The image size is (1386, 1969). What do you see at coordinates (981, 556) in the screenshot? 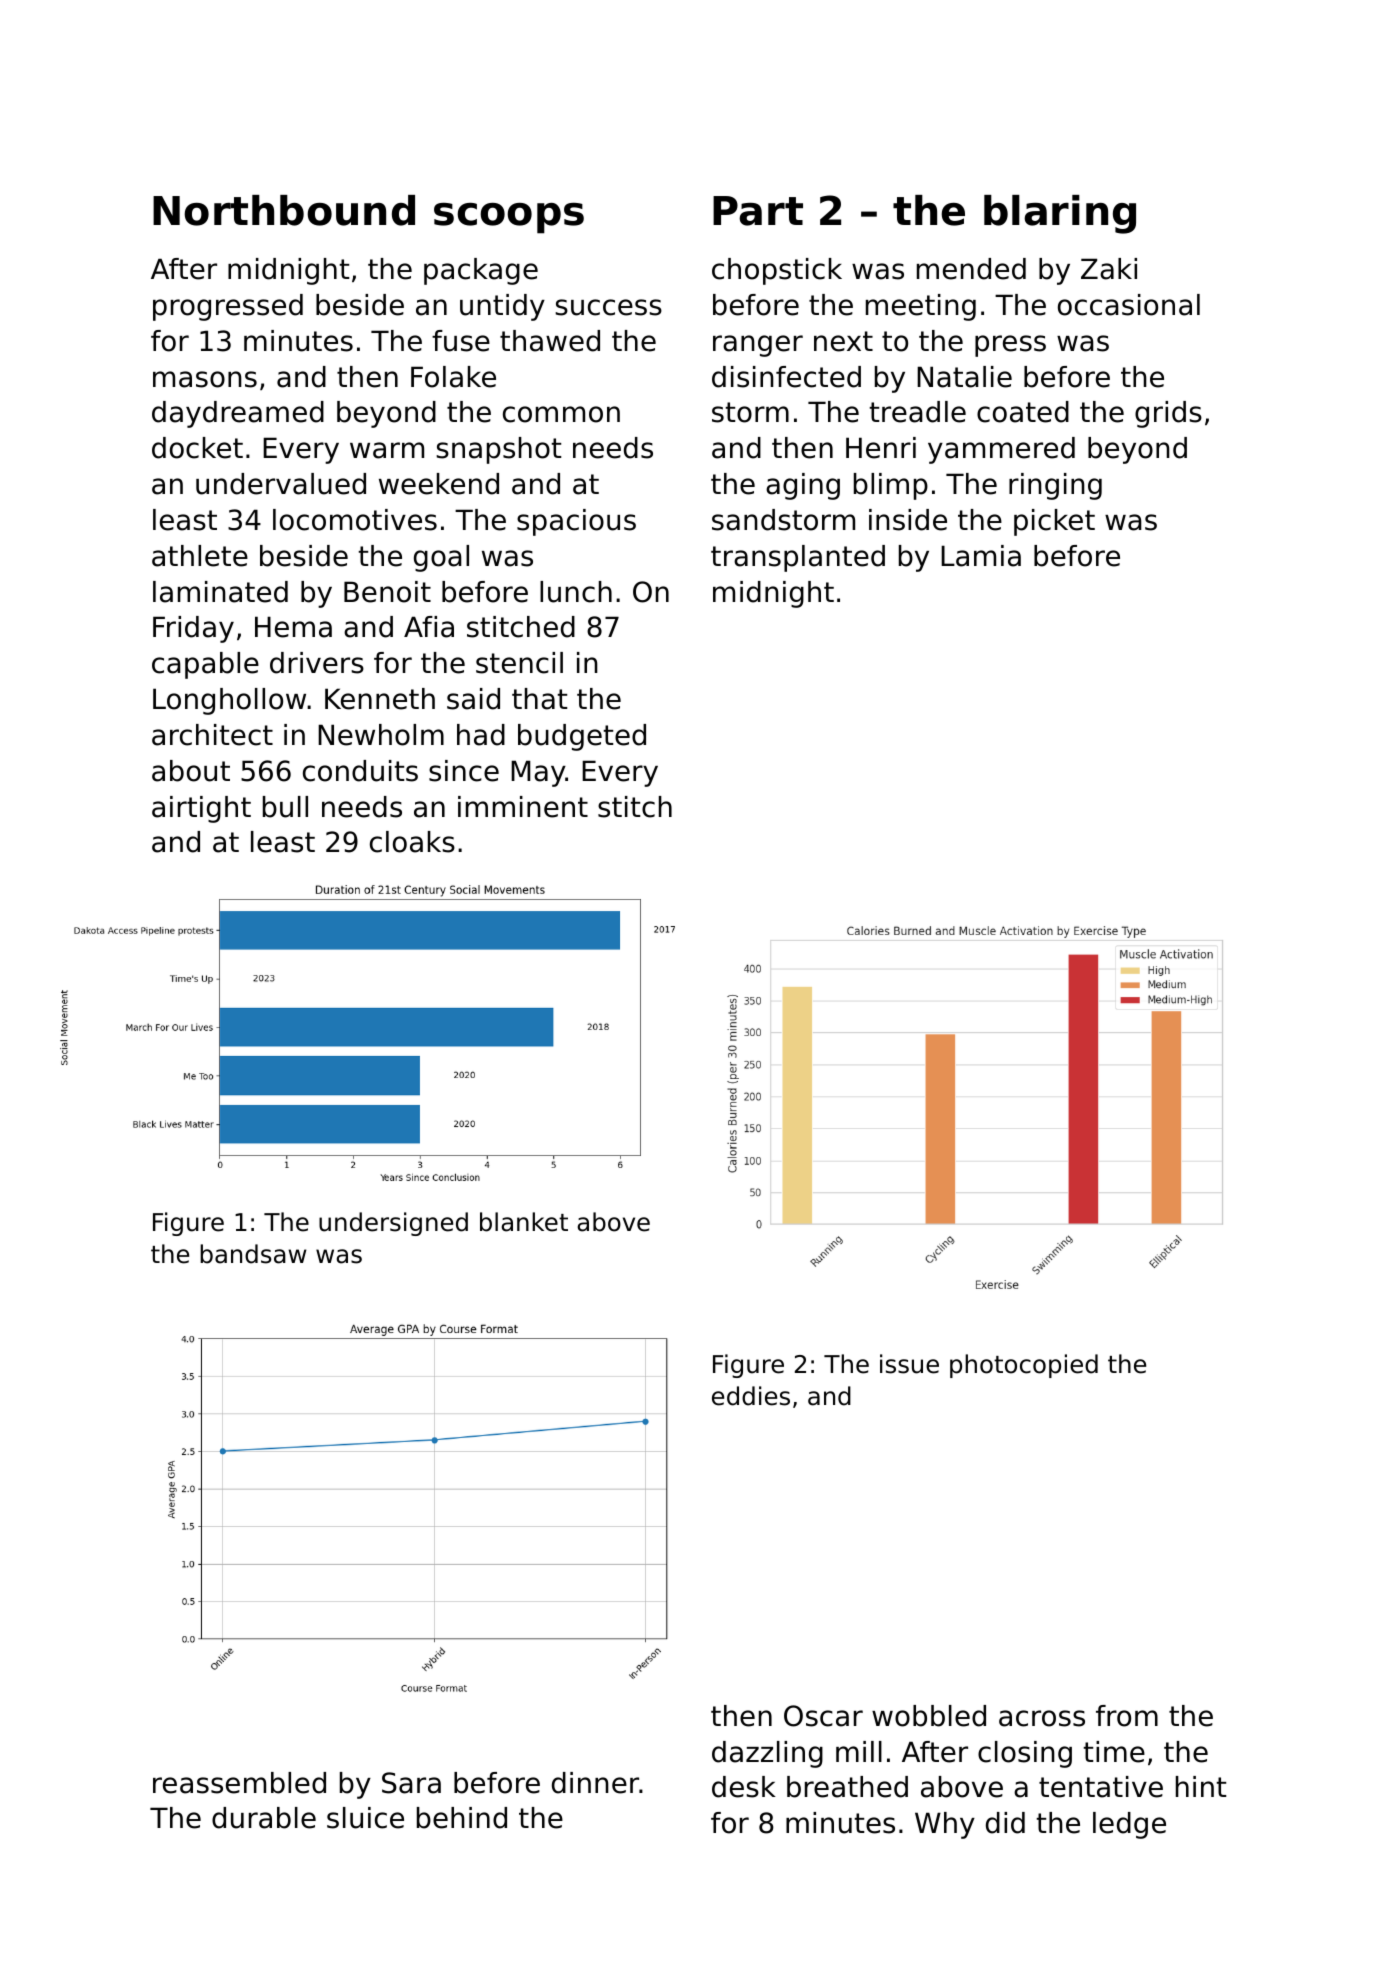
I see `Lamia` at bounding box center [981, 556].
